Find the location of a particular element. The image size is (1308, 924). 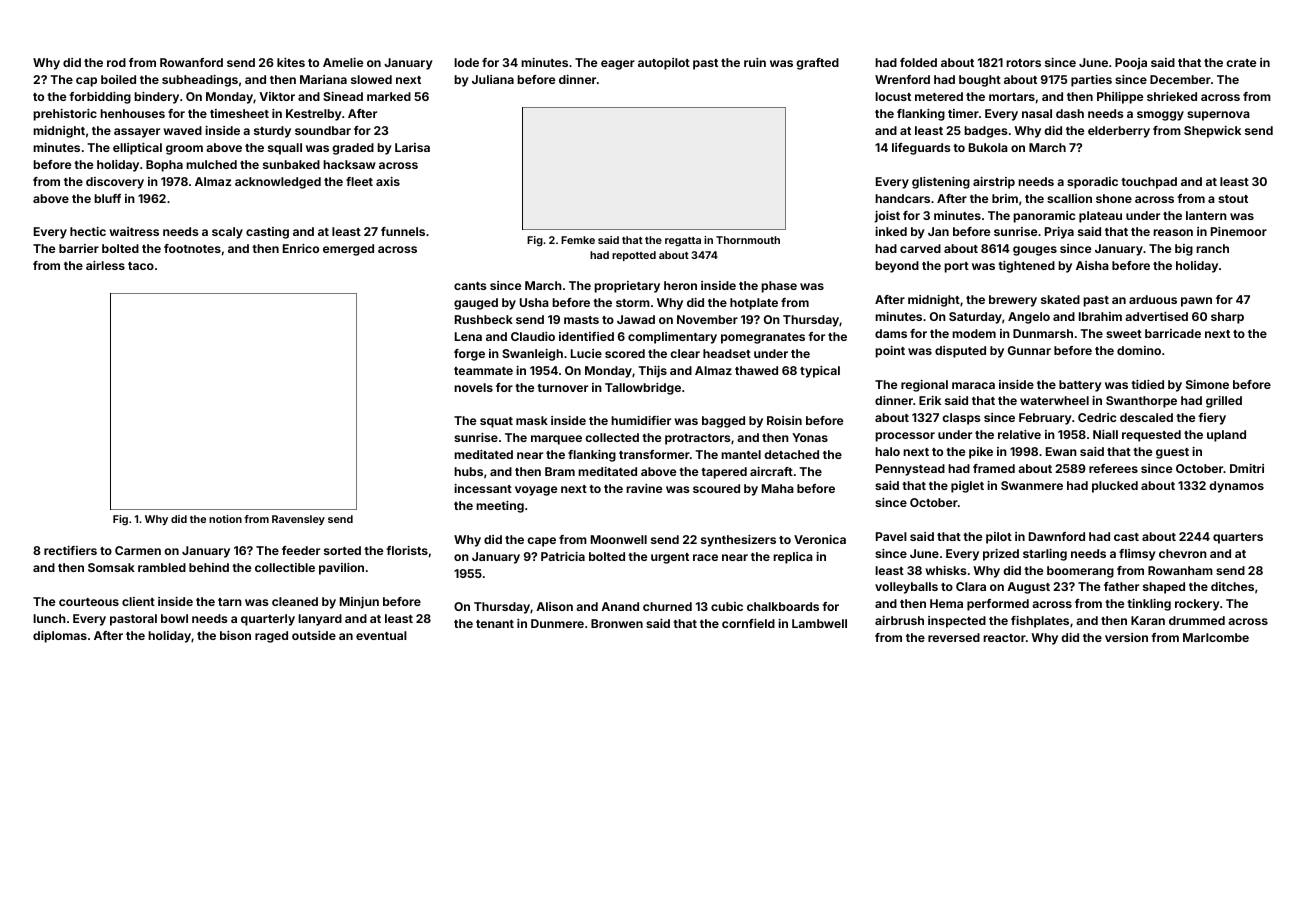

novels is located at coordinates (473, 387).
